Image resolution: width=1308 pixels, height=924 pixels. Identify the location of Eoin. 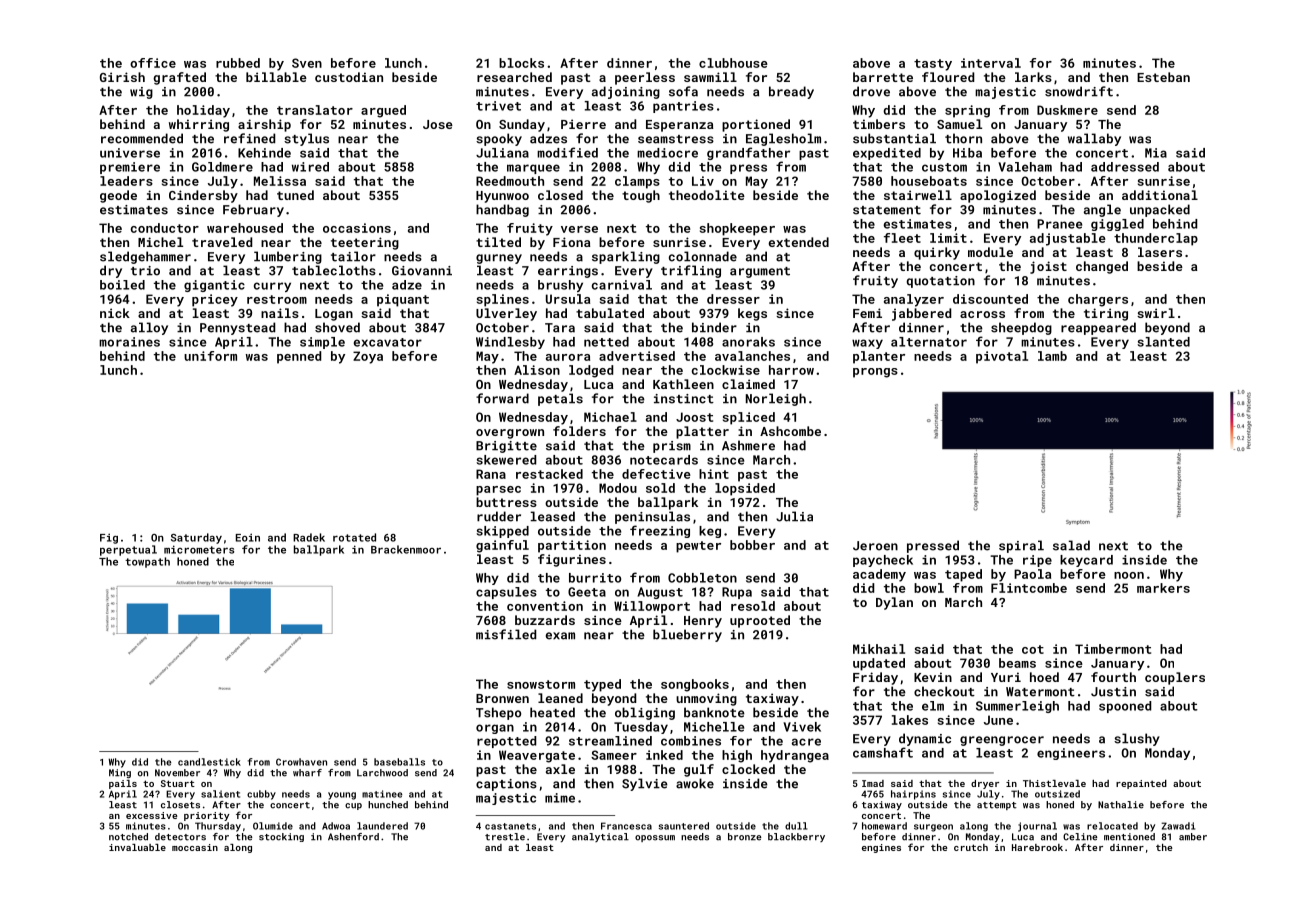
(248, 537).
